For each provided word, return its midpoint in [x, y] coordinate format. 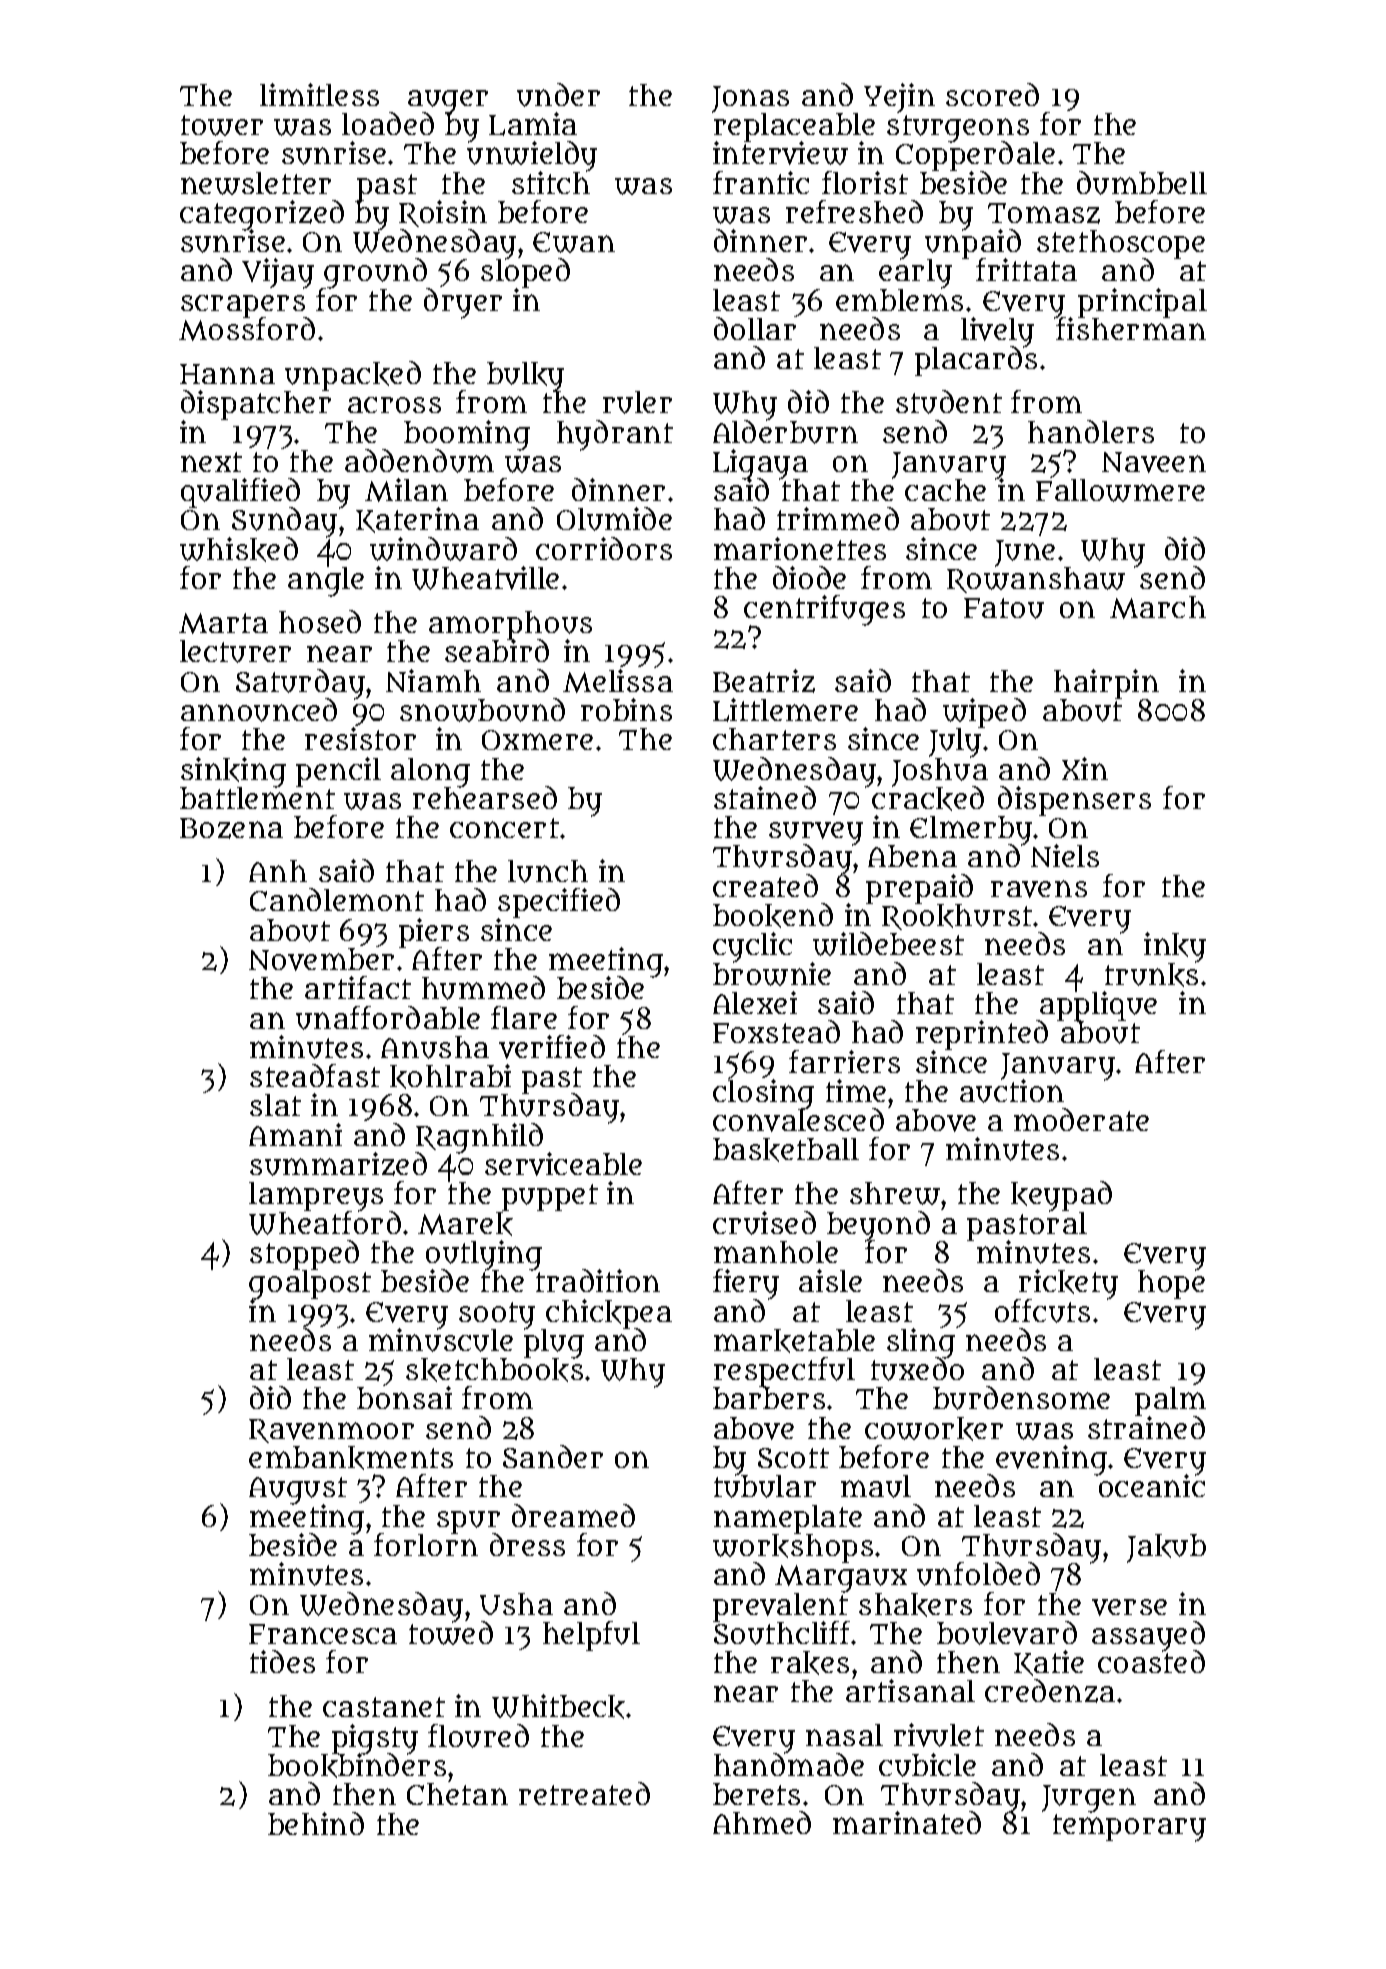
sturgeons [958, 128]
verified [552, 1047]
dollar [755, 328]
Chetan [457, 1794]
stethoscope [1121, 244]
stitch [551, 183]
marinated [907, 1822]
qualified [240, 493]
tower [222, 125]
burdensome [1021, 1398]
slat [275, 1105]
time [856, 1090]
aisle [830, 1280]
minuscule [441, 1340]
